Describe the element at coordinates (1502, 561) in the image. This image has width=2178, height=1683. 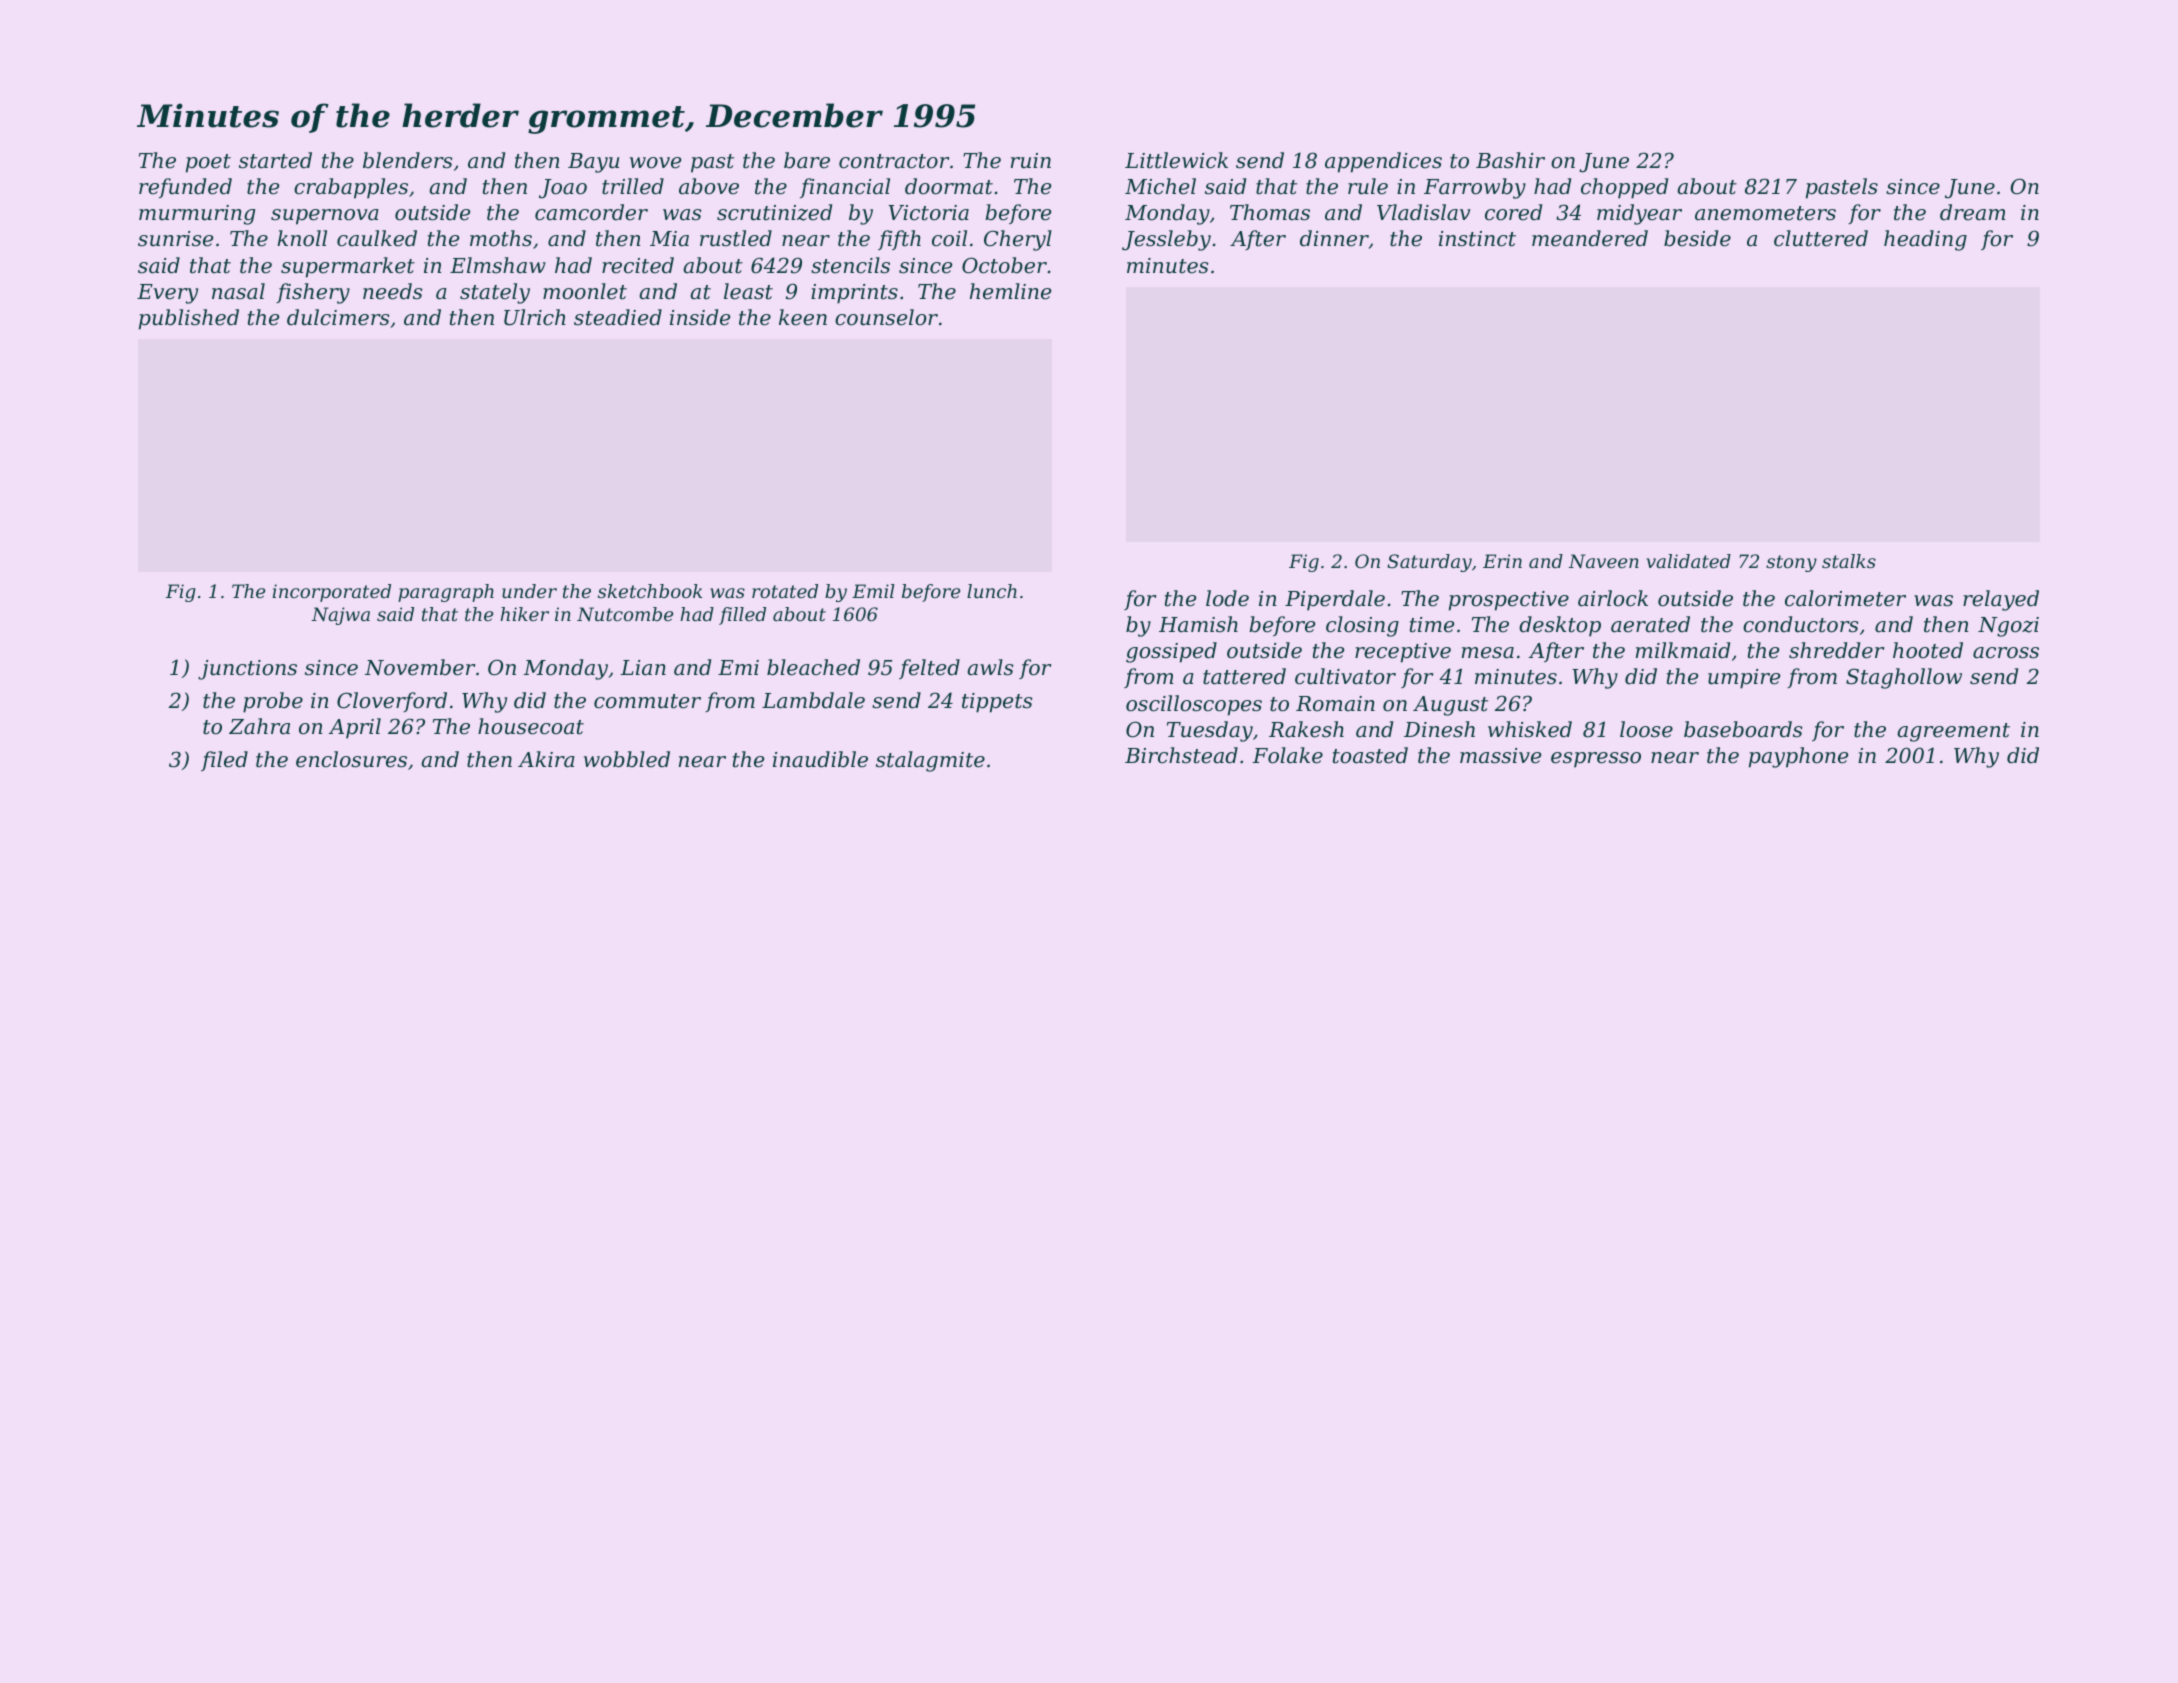
I see `Erin` at that location.
